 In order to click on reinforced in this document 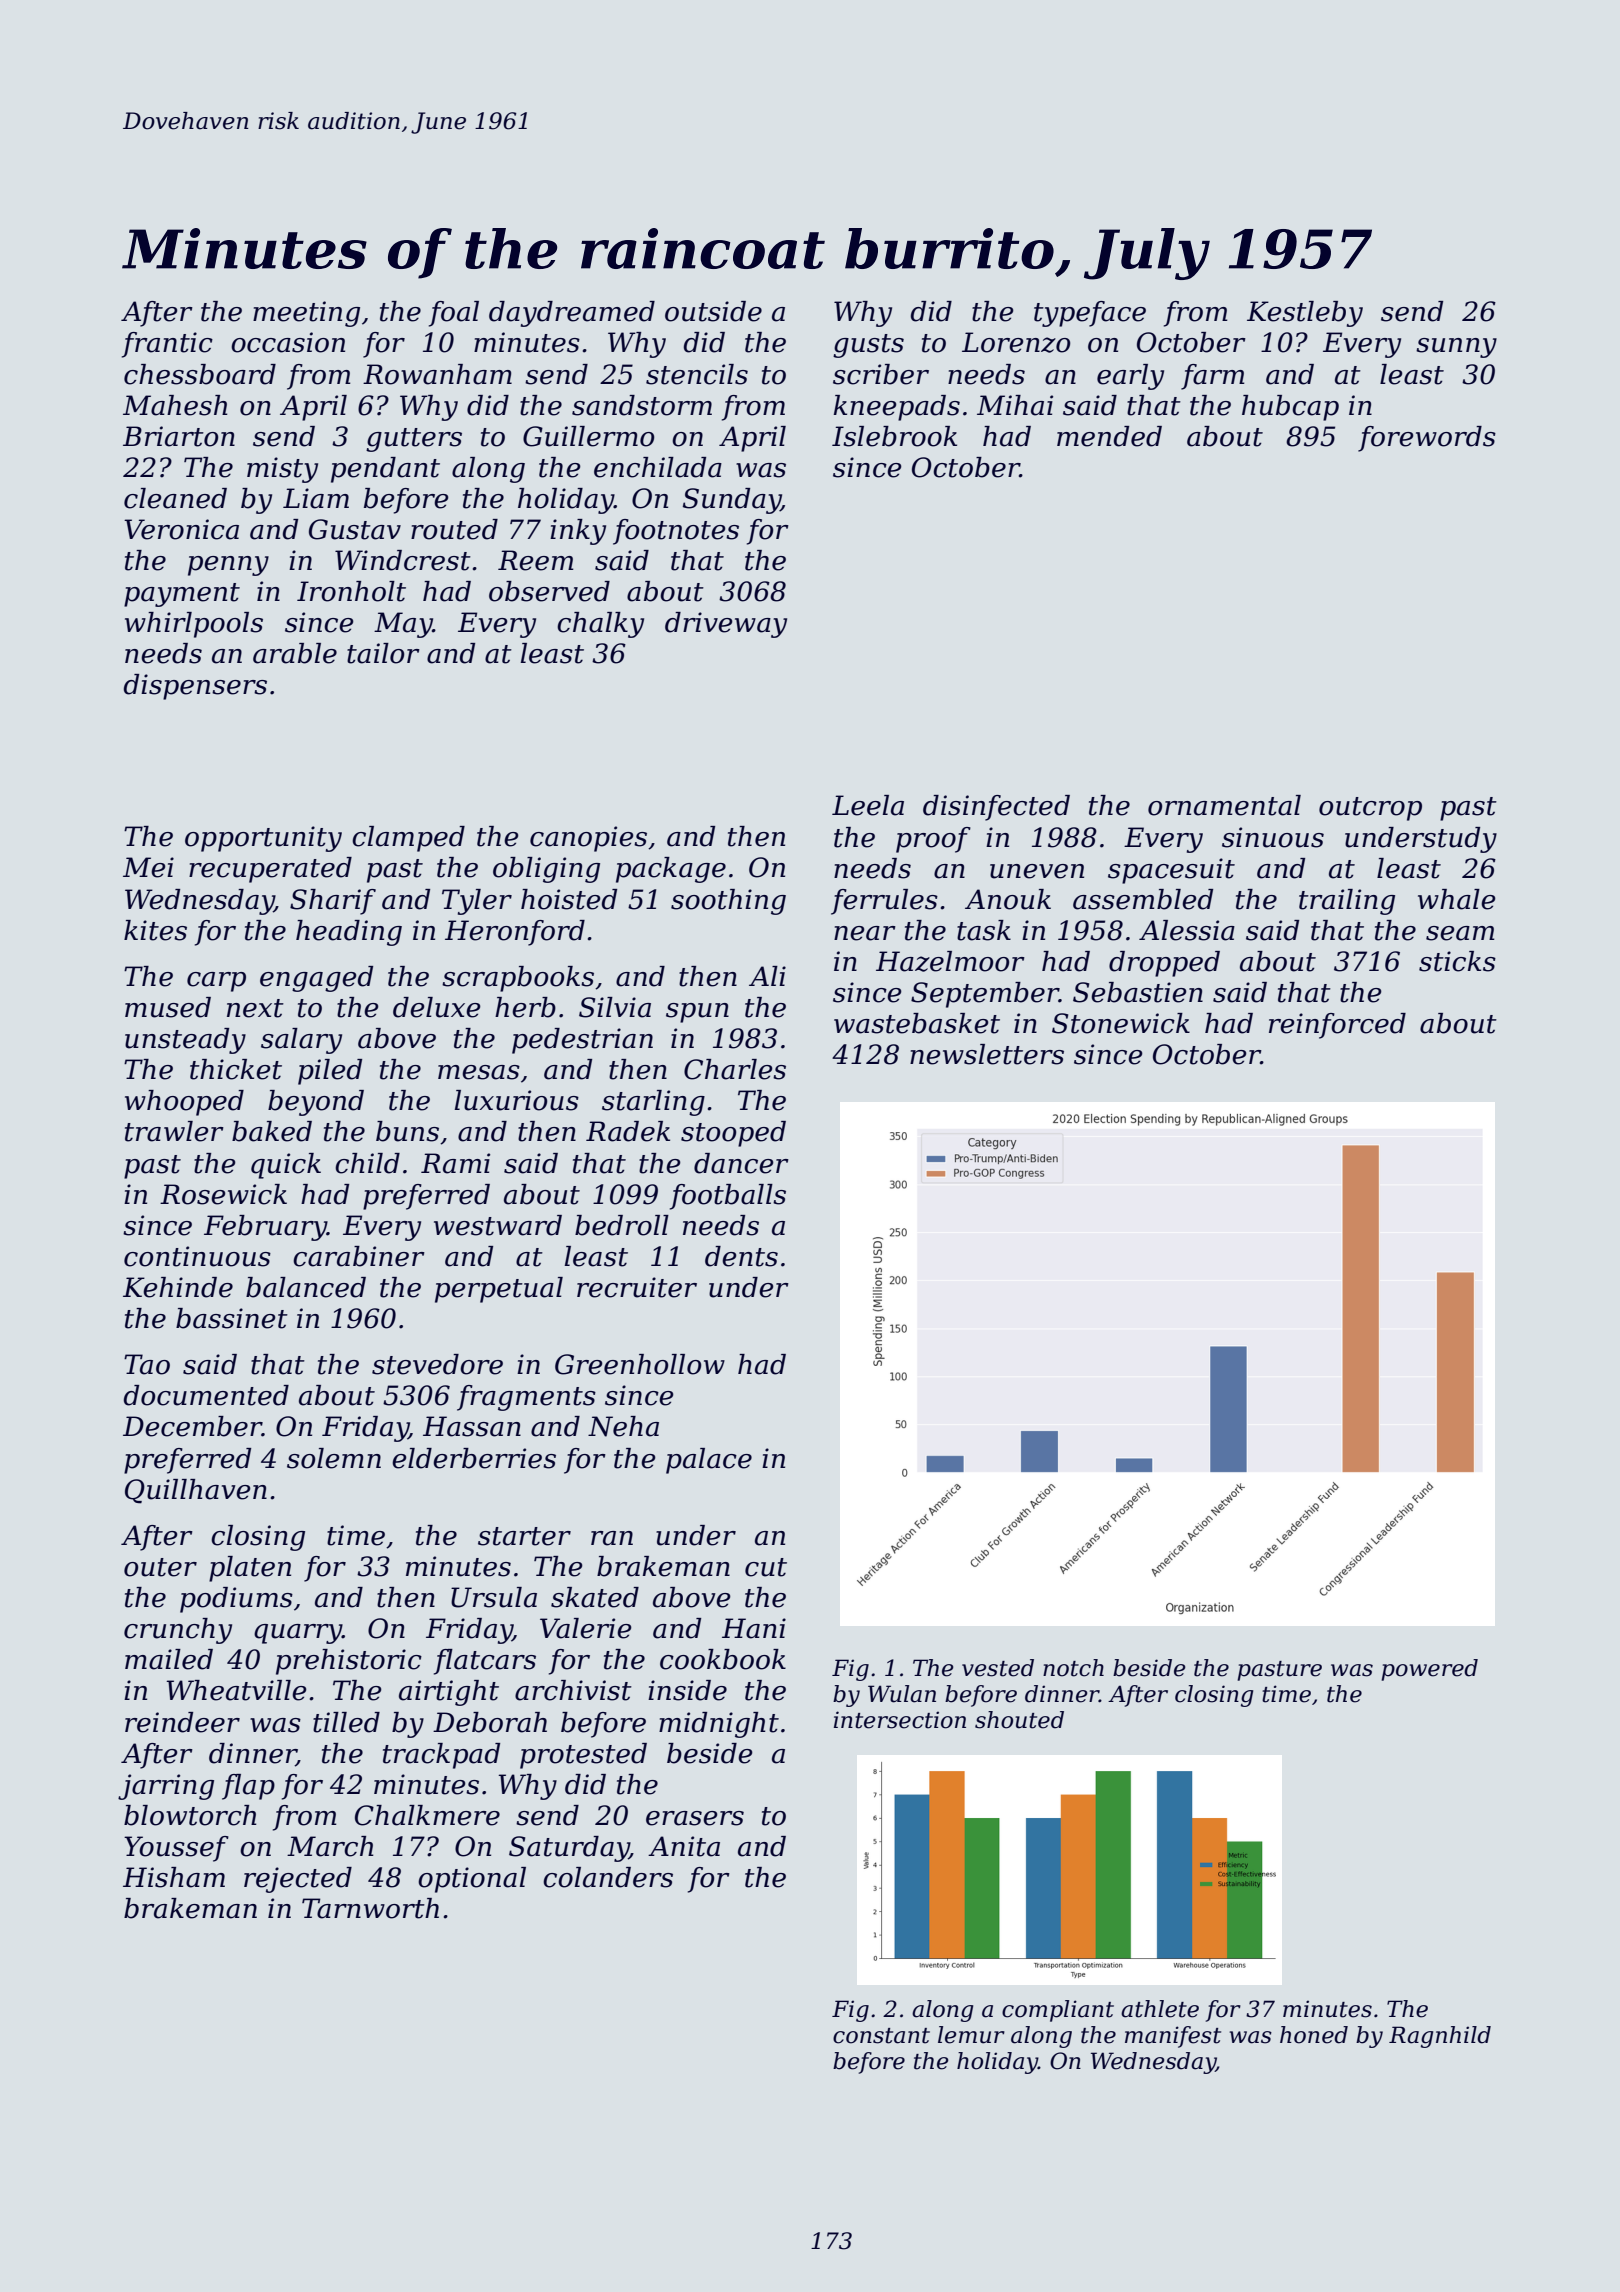, I will do `click(1337, 1026)`.
